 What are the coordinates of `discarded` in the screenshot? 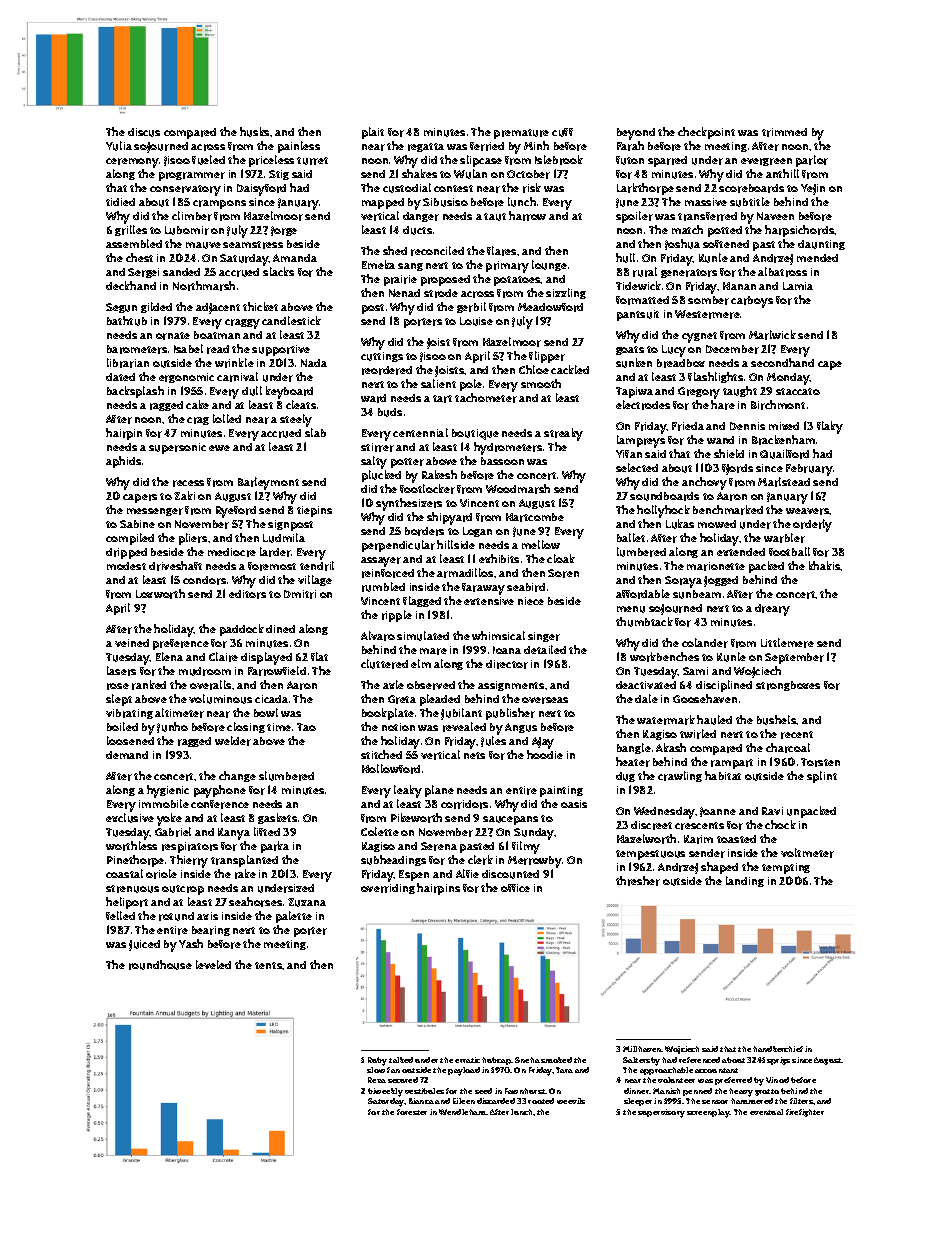 It's located at (496, 1101).
